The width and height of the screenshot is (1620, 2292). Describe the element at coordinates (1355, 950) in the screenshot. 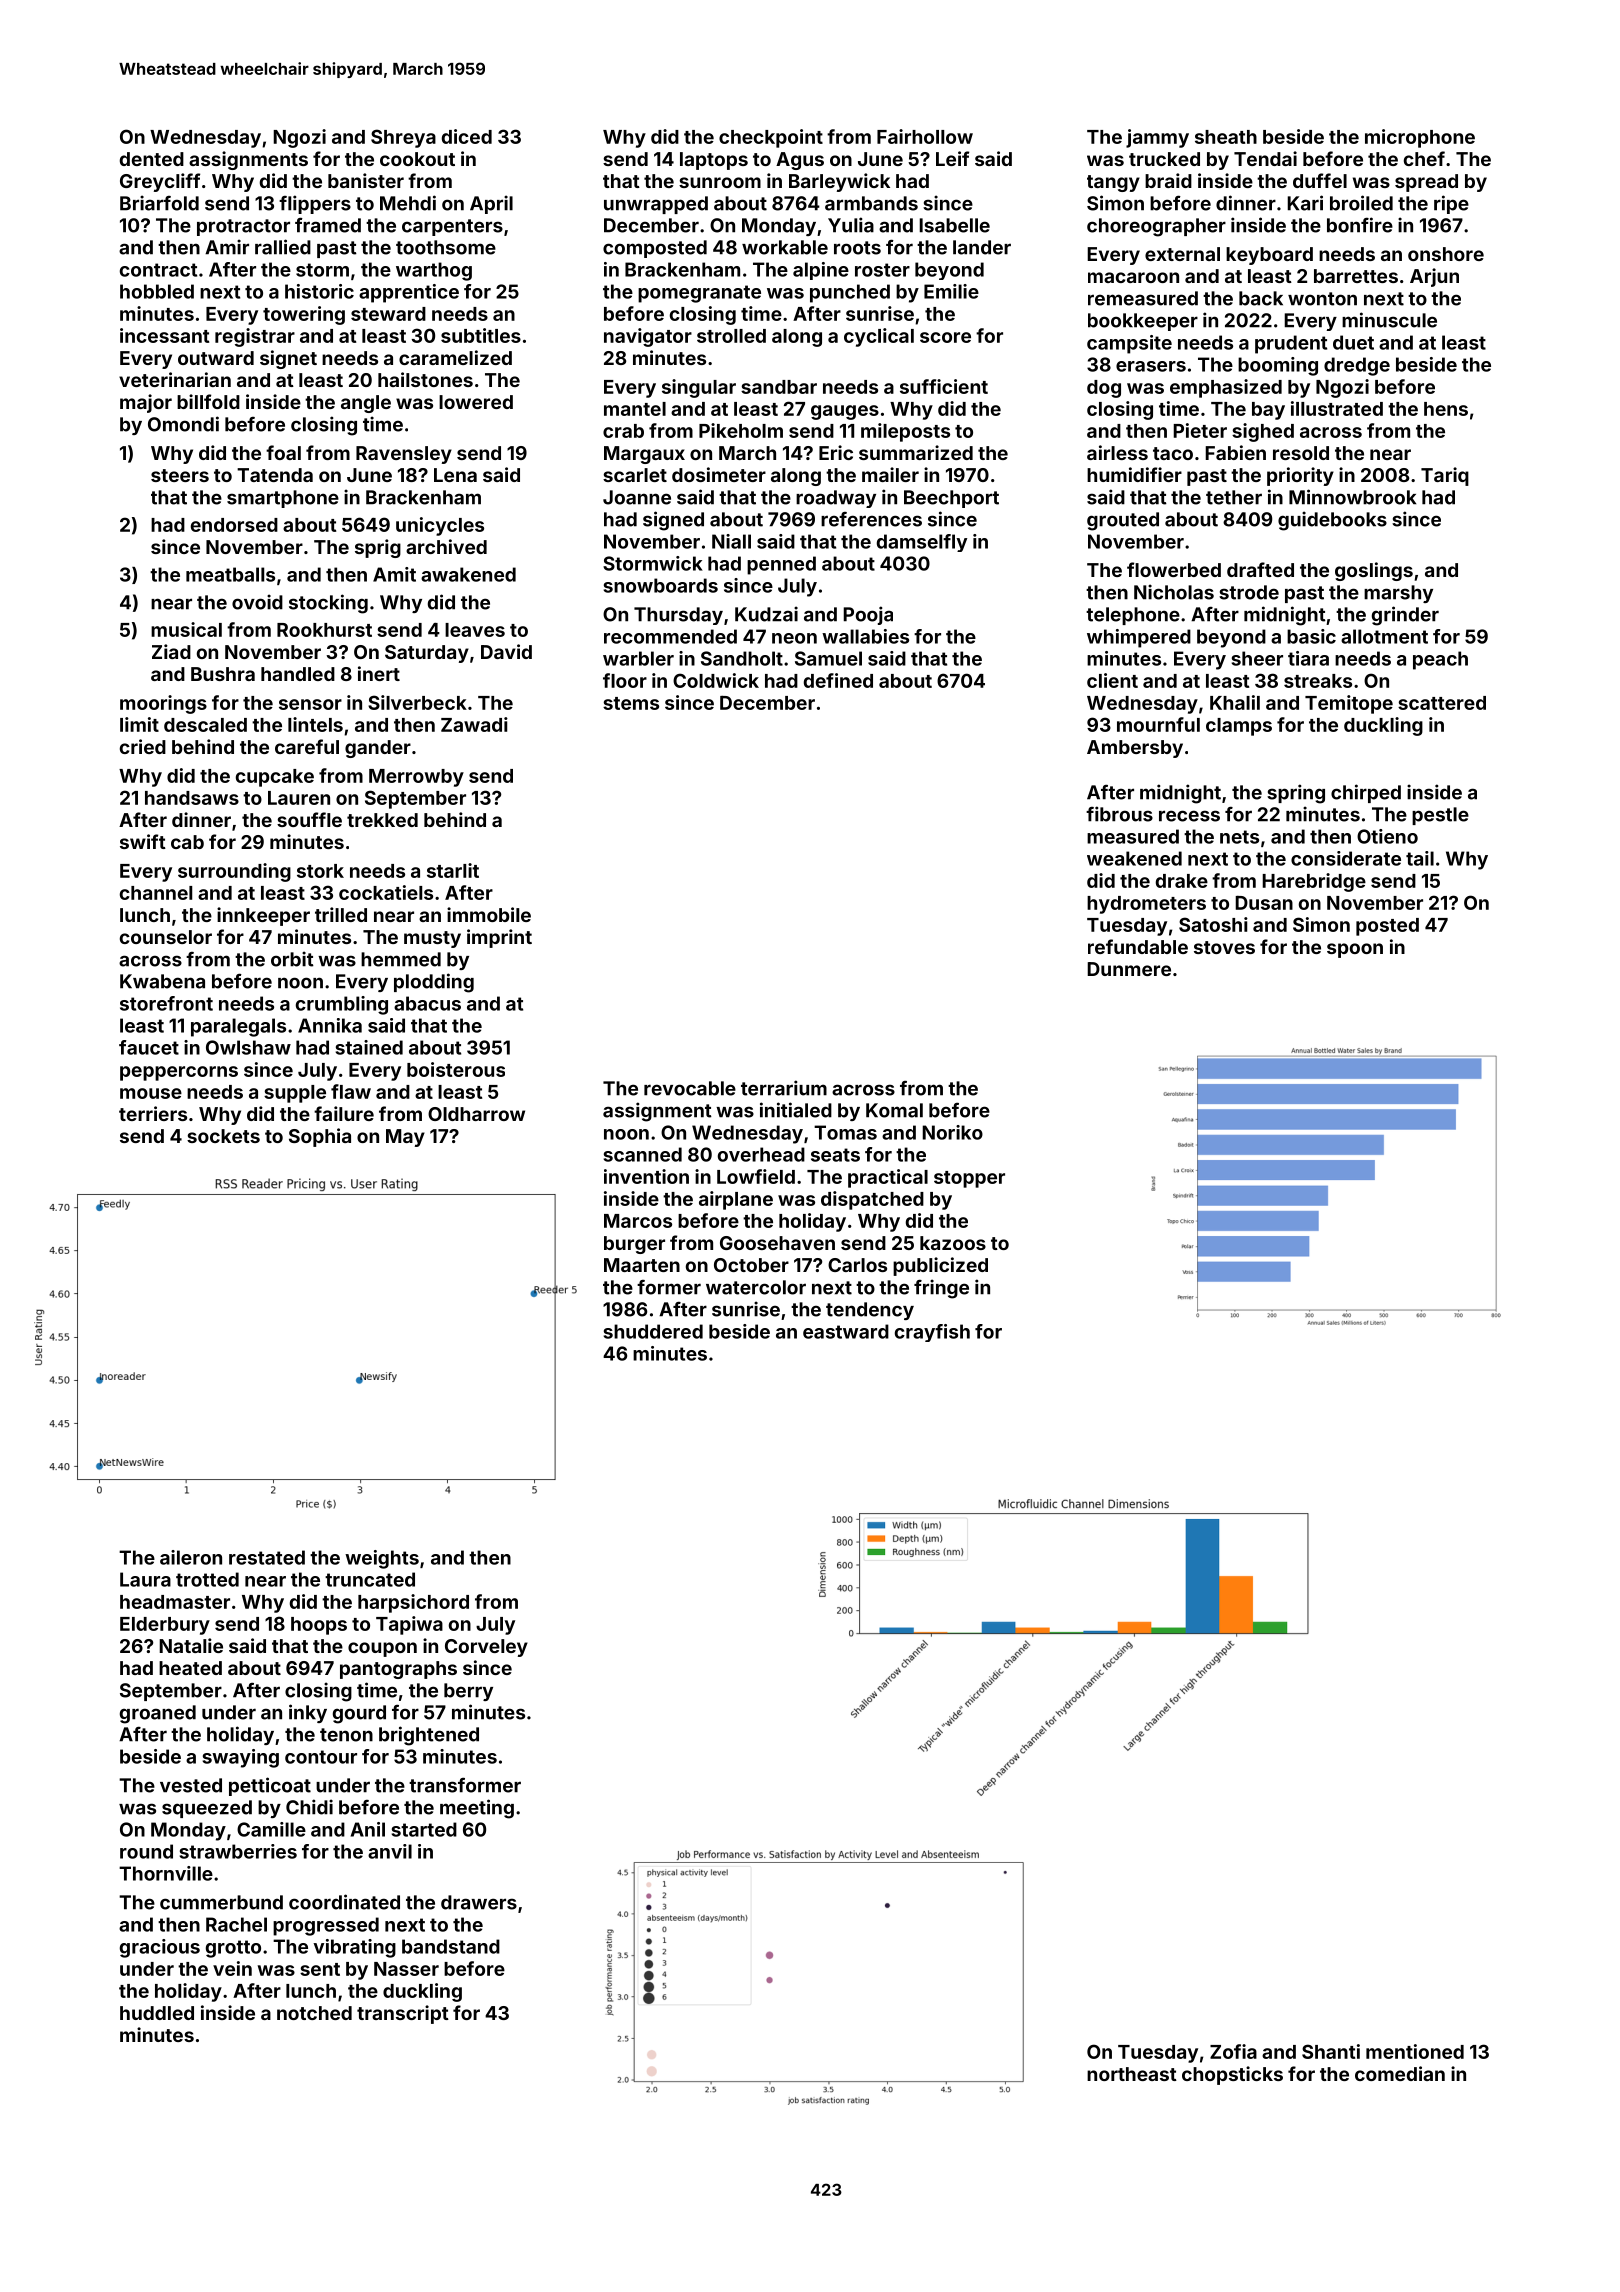

I see `spoon` at that location.
